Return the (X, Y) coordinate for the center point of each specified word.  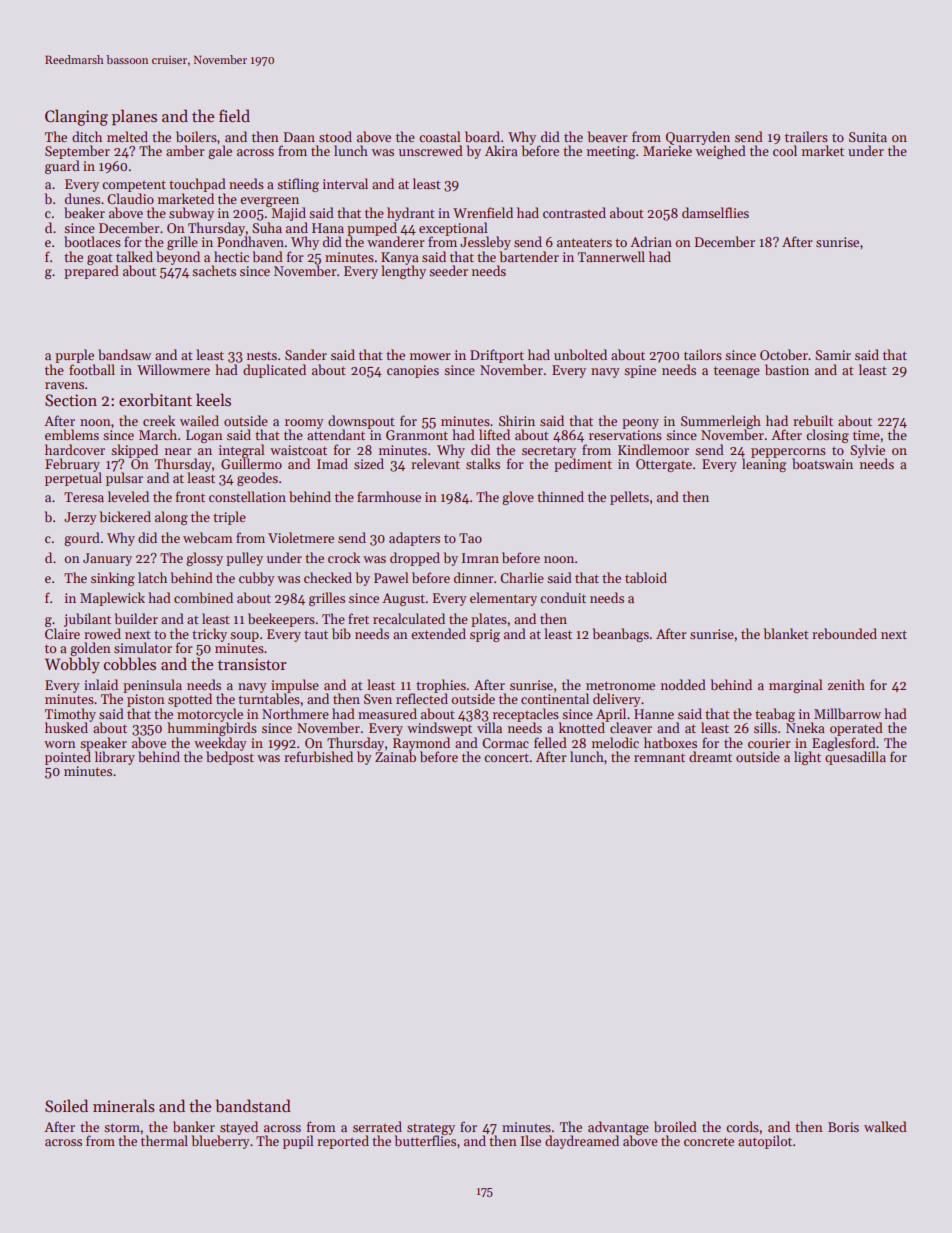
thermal (164, 1140)
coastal (440, 136)
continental (555, 698)
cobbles (130, 663)
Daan (299, 137)
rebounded (844, 633)
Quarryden (698, 138)
